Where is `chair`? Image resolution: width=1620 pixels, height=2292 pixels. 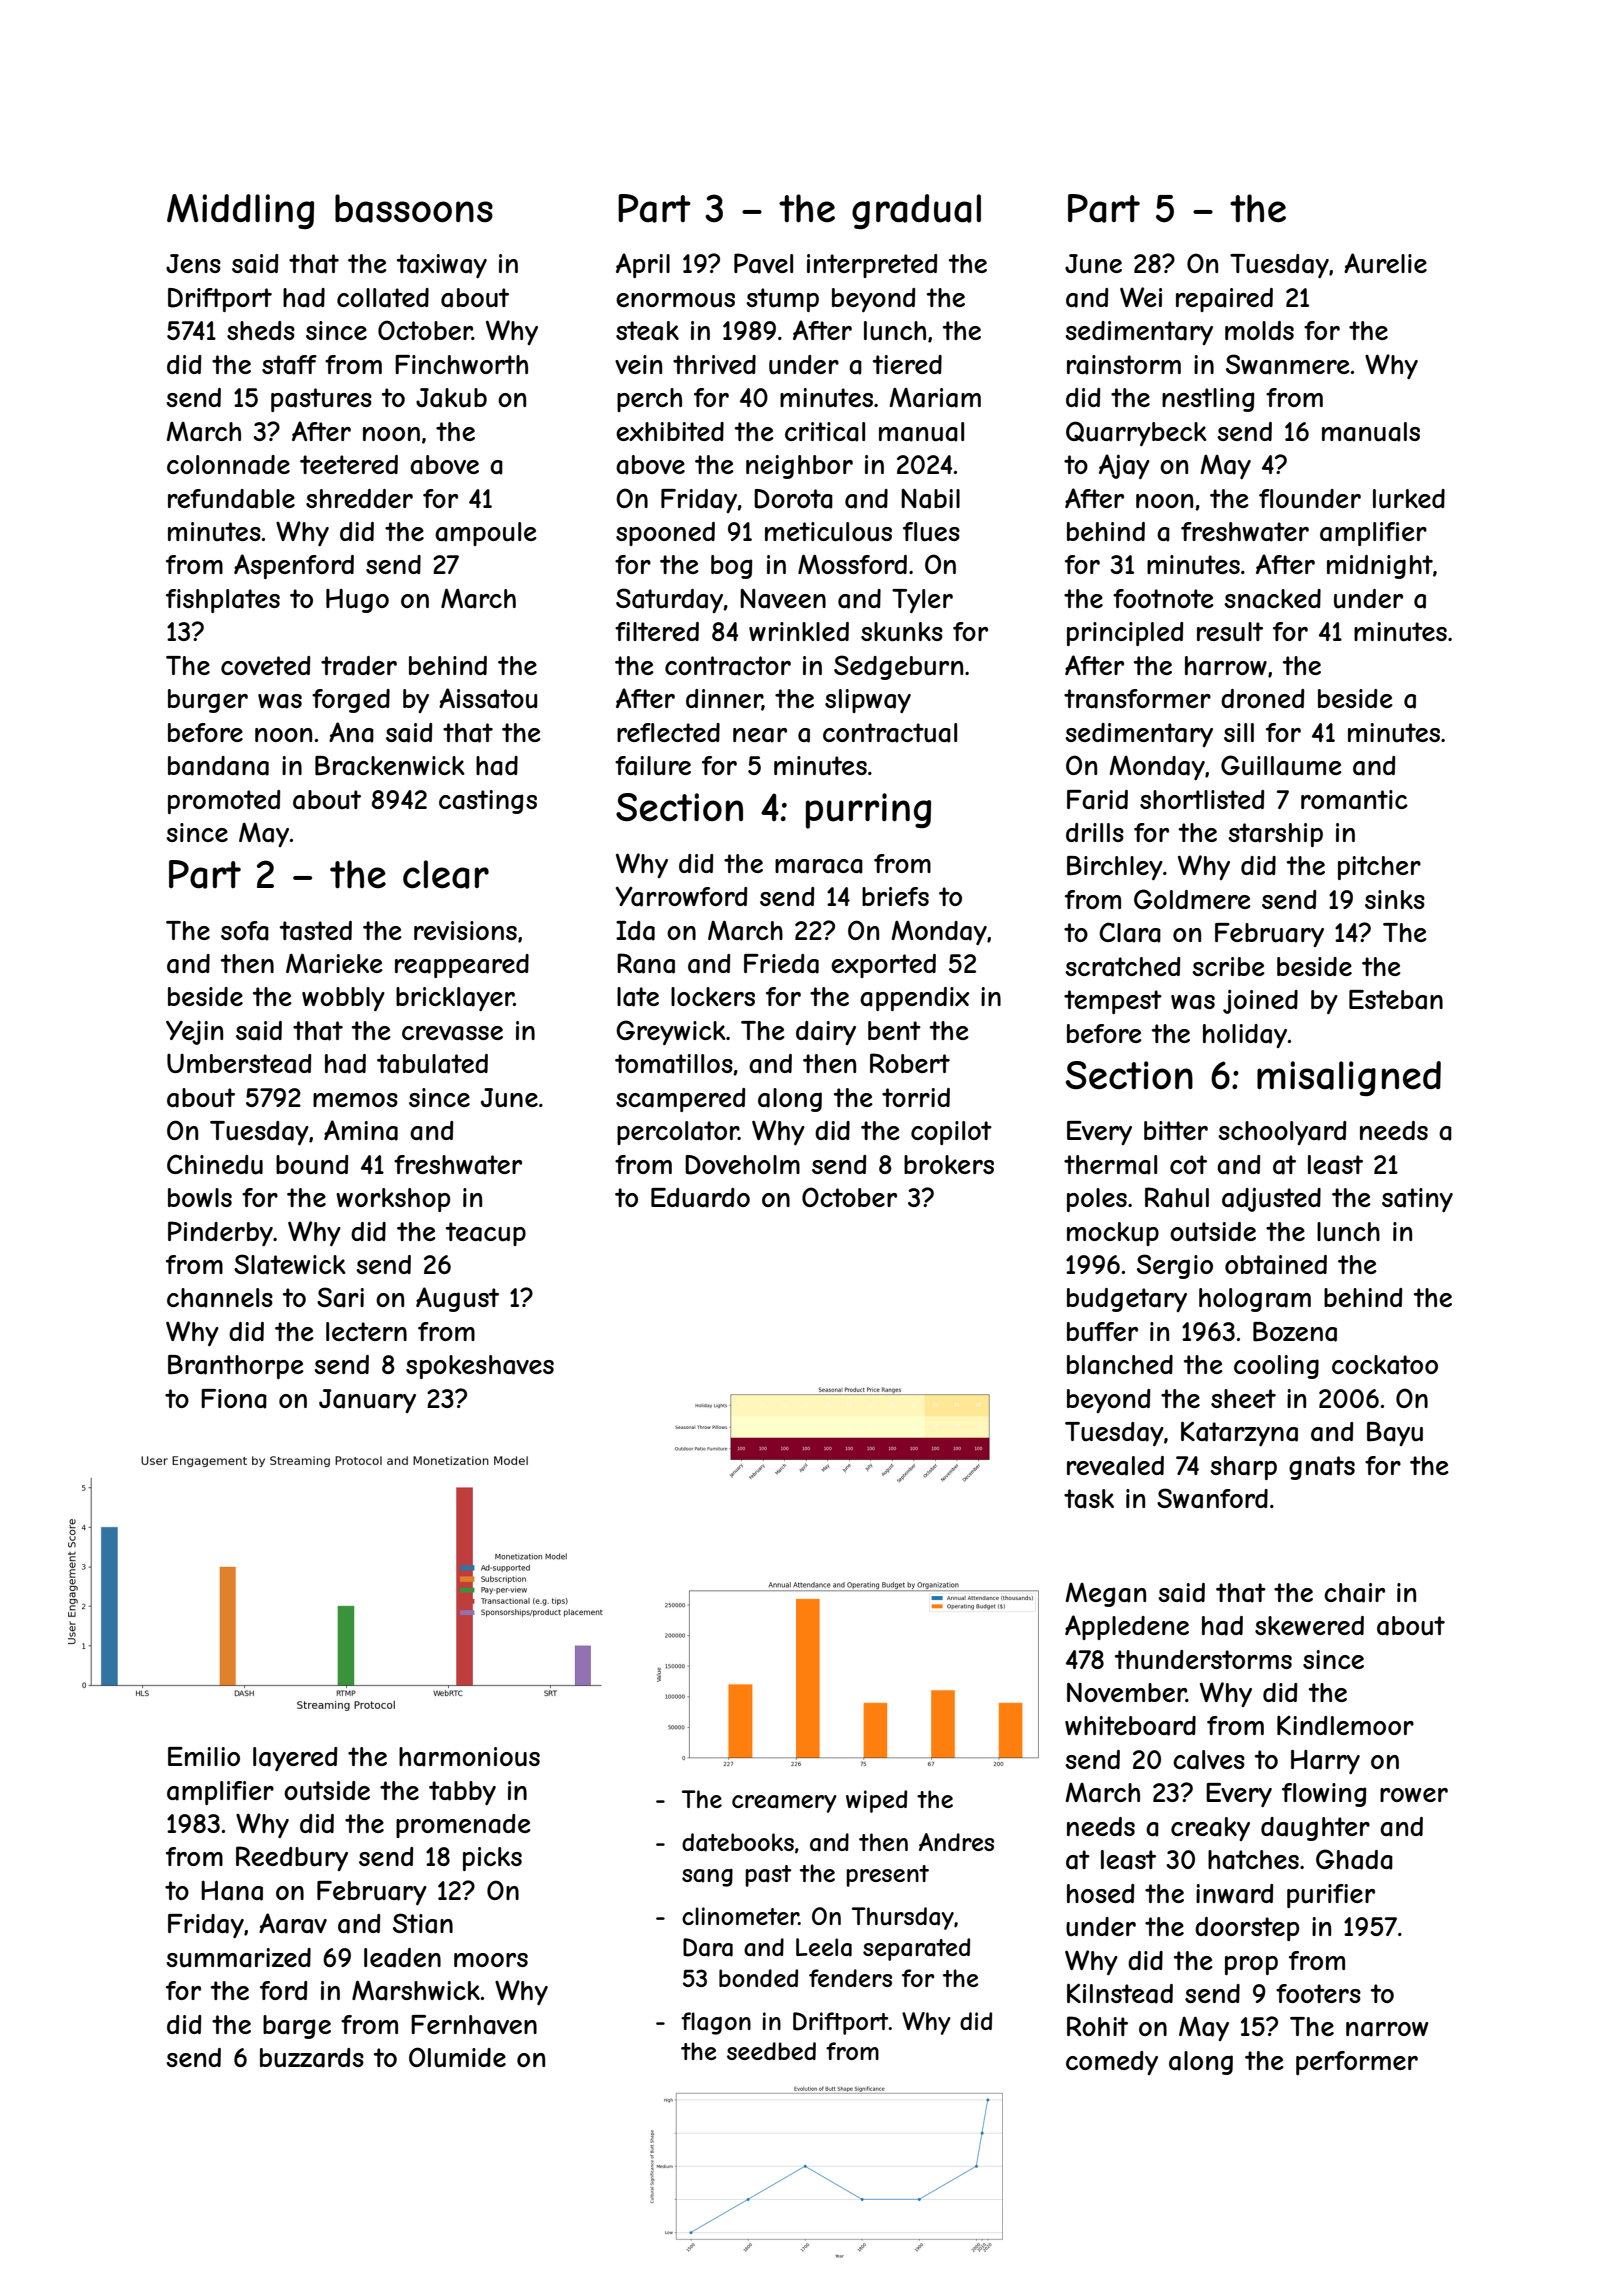
chair is located at coordinates (1354, 1593).
